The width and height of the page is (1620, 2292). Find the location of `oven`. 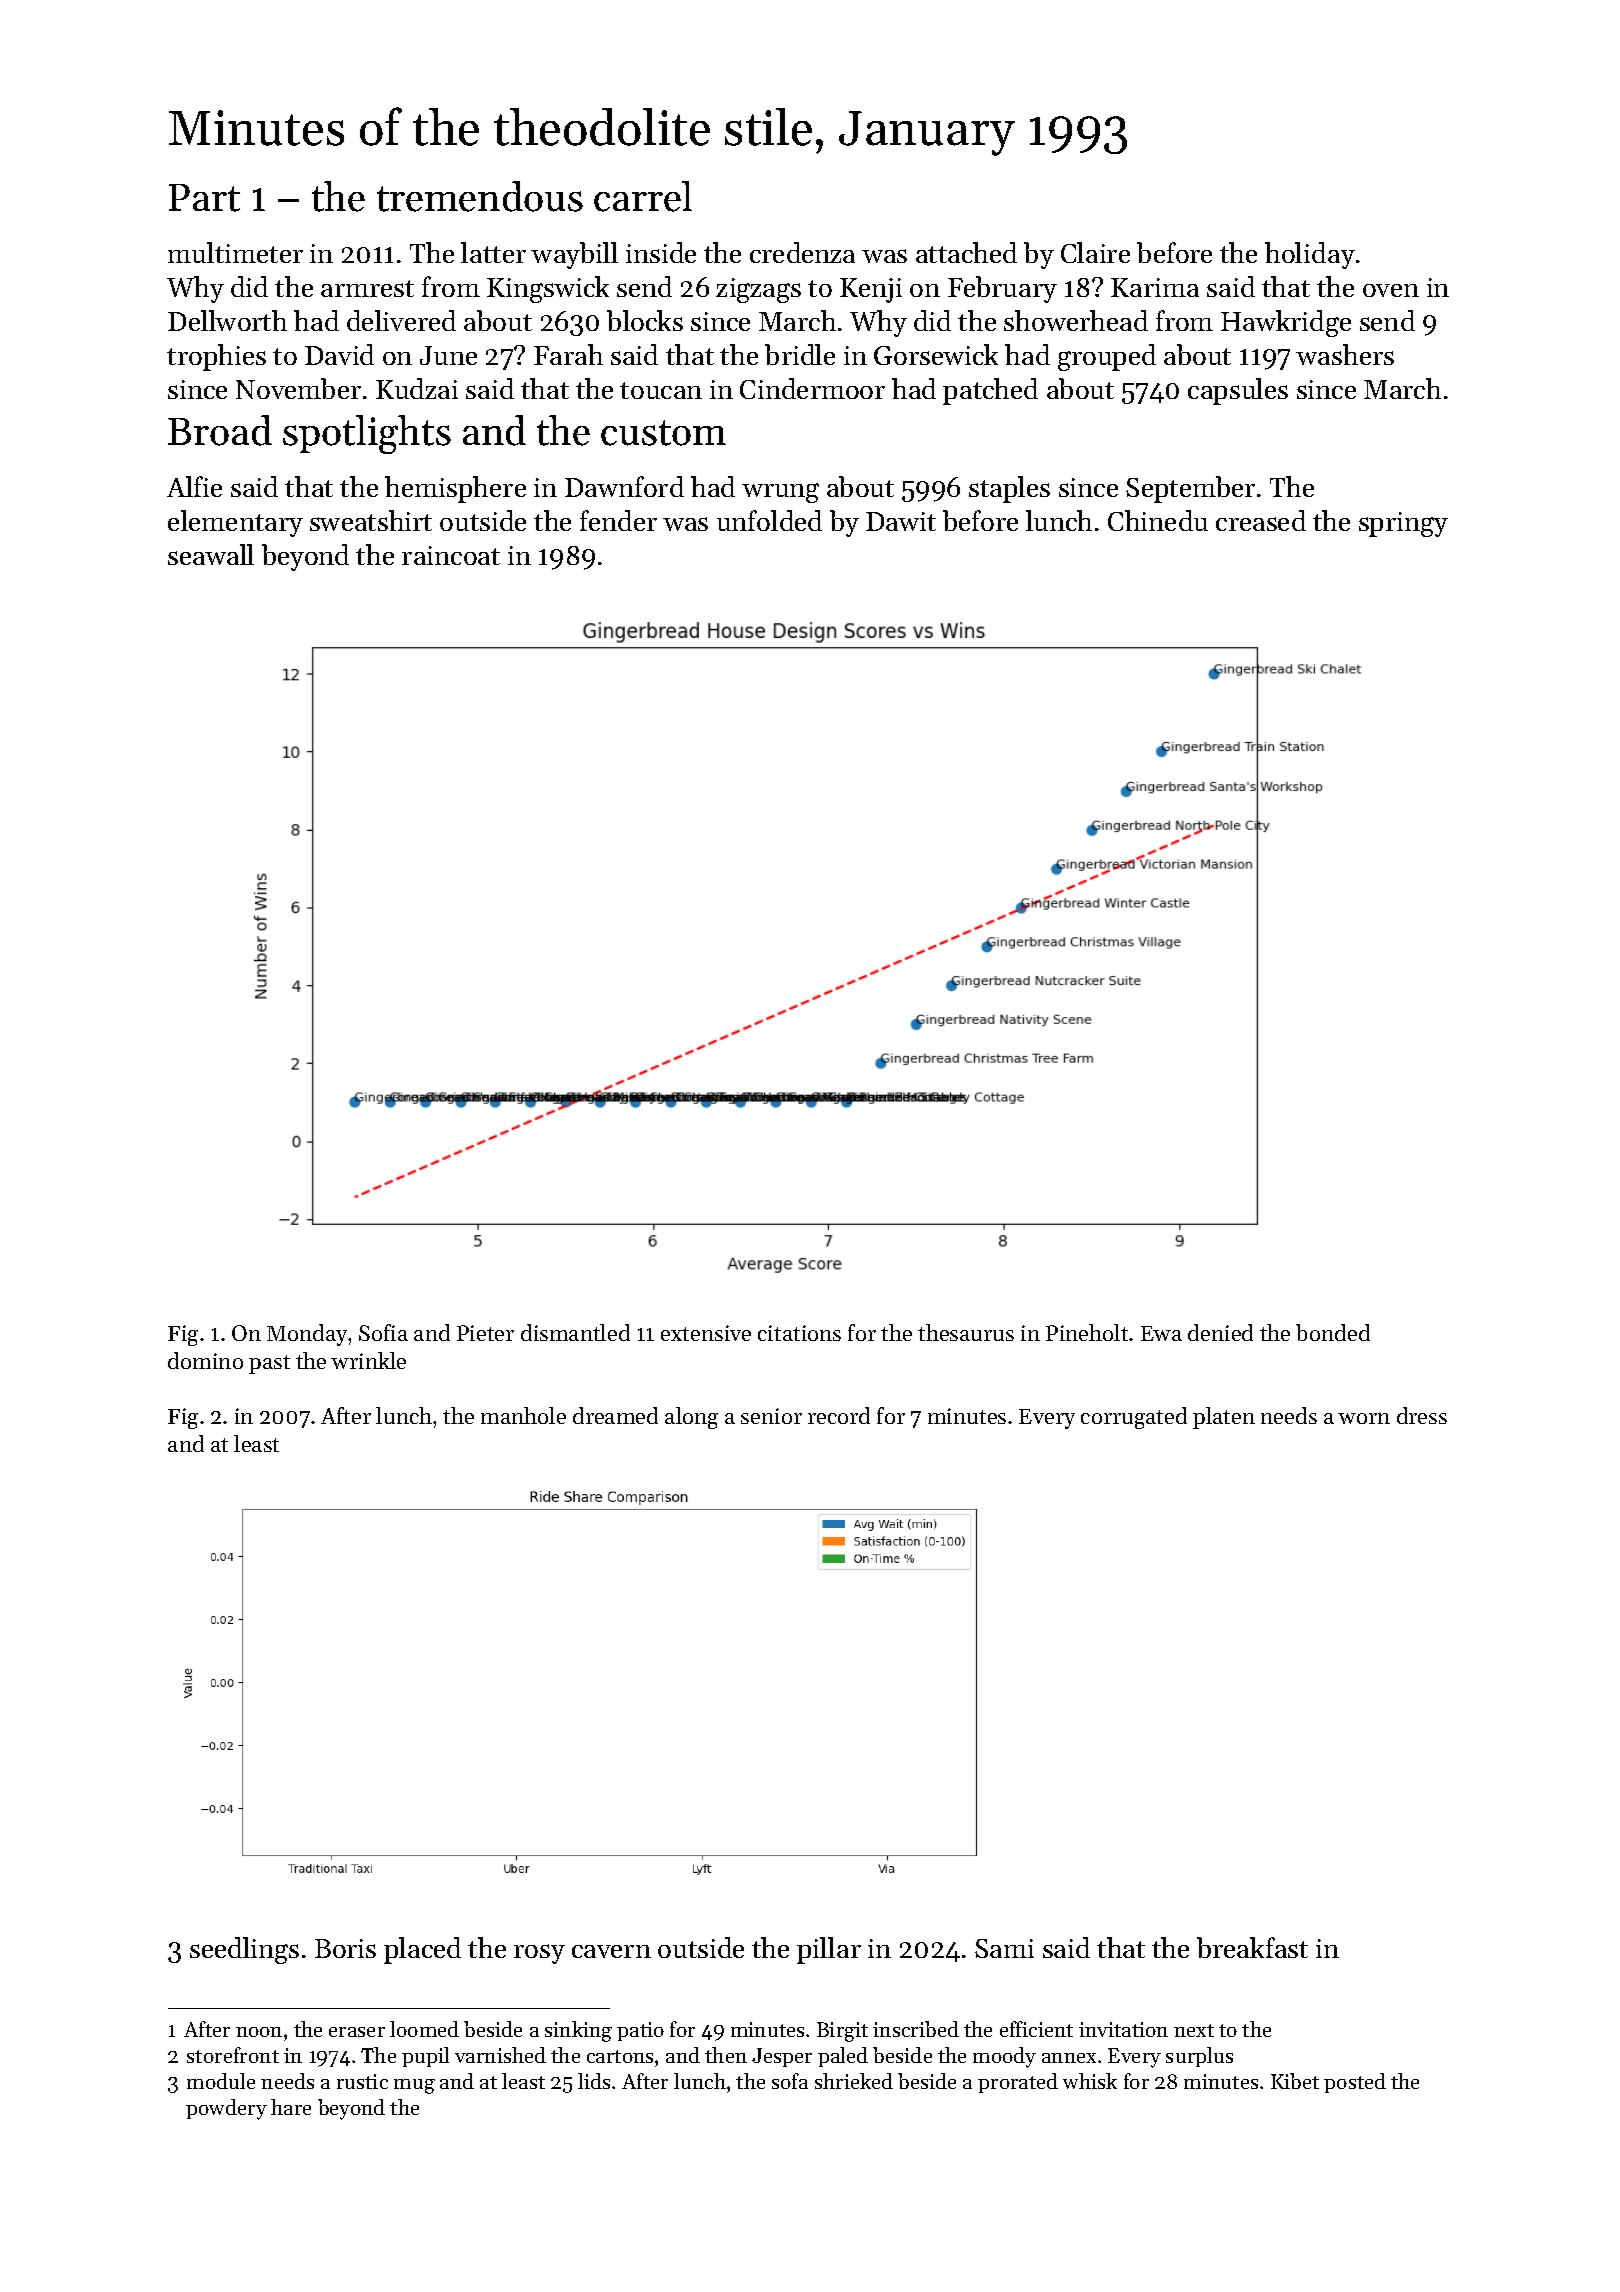

oven is located at coordinates (1391, 290).
